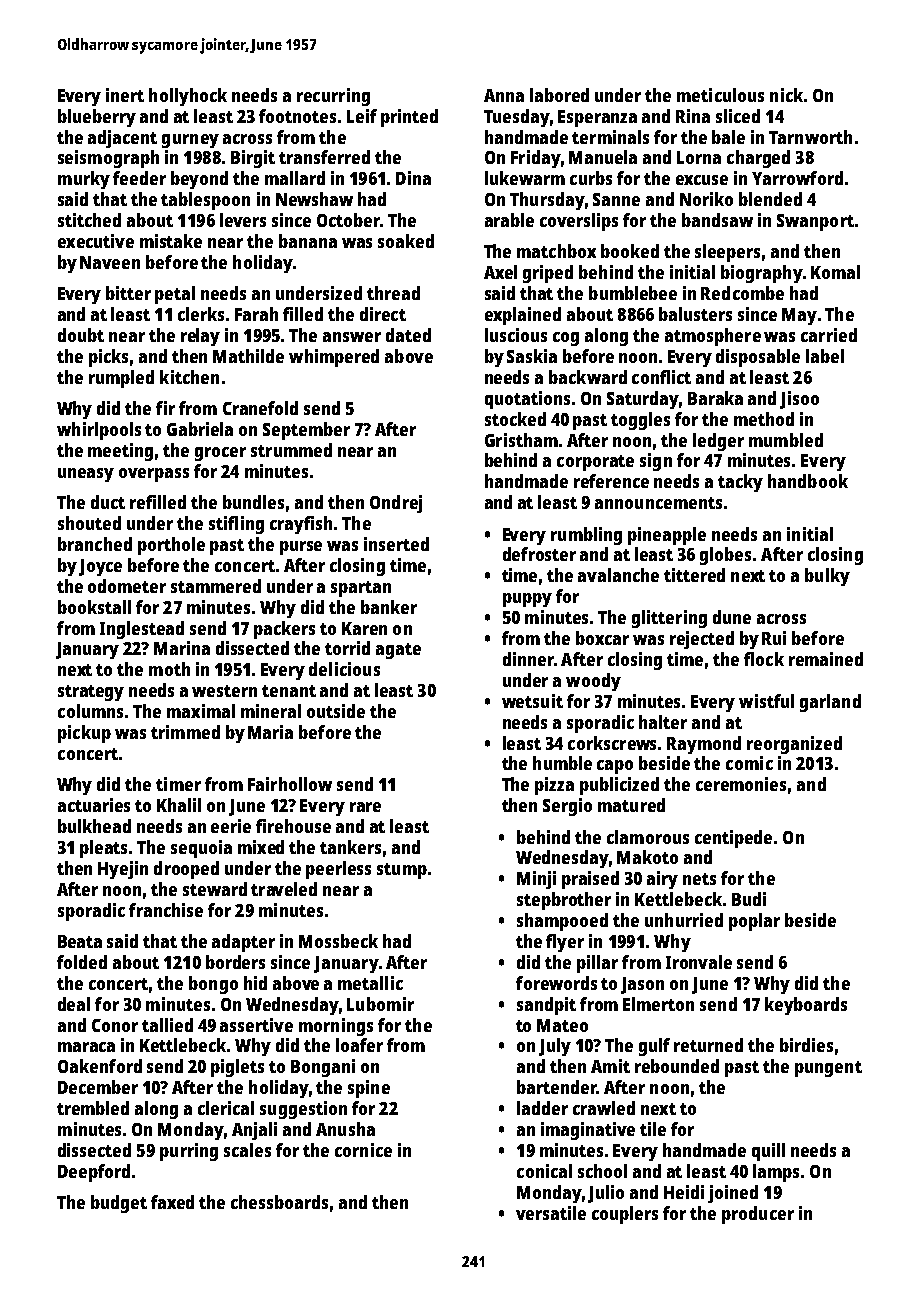  What do you see at coordinates (97, 118) in the page?
I see `blueberry` at bounding box center [97, 118].
